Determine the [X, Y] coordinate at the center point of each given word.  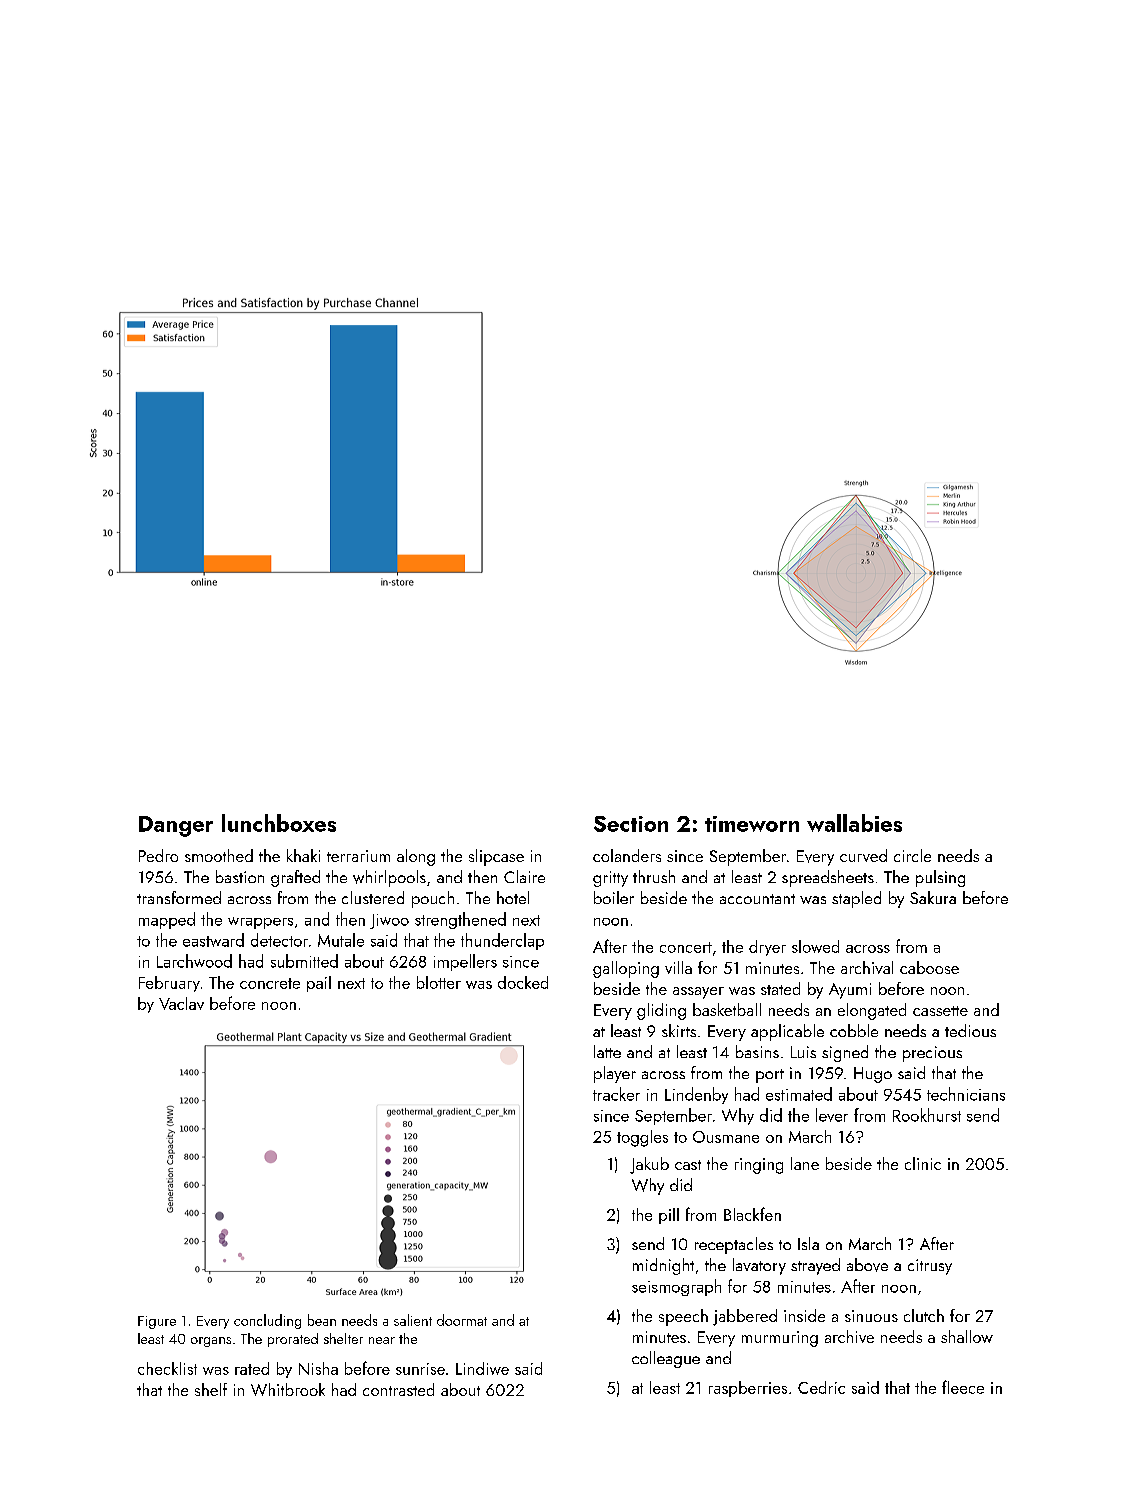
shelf [211, 1389]
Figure [157, 1322]
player [615, 1074]
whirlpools [389, 878]
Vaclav [181, 1003]
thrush [654, 876]
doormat [462, 1320]
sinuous [871, 1316]
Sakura [933, 897]
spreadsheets [828, 878]
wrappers [260, 923]
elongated [872, 1011]
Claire [524, 876]
